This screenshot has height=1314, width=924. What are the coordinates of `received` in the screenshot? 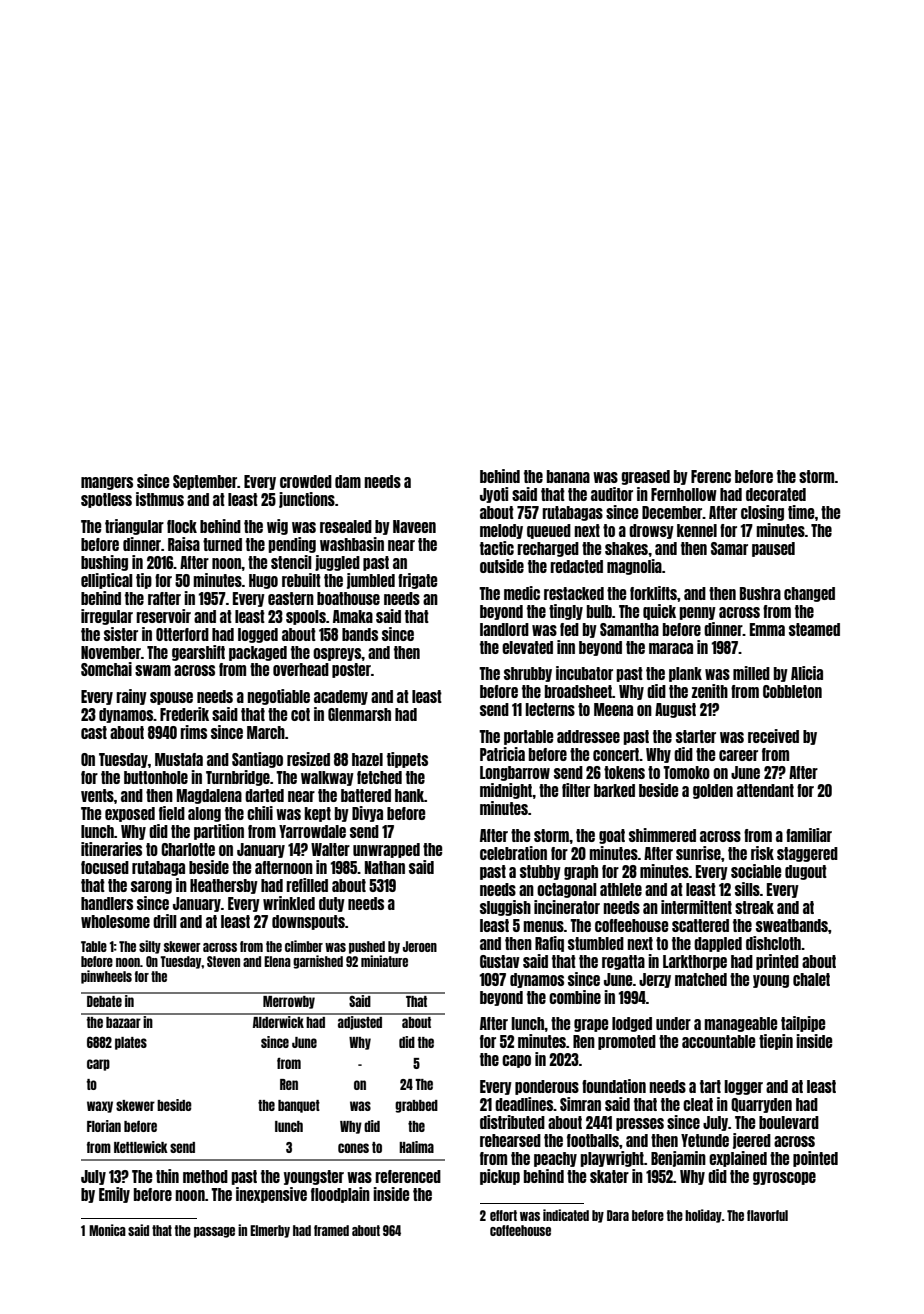 It's located at (773, 736).
